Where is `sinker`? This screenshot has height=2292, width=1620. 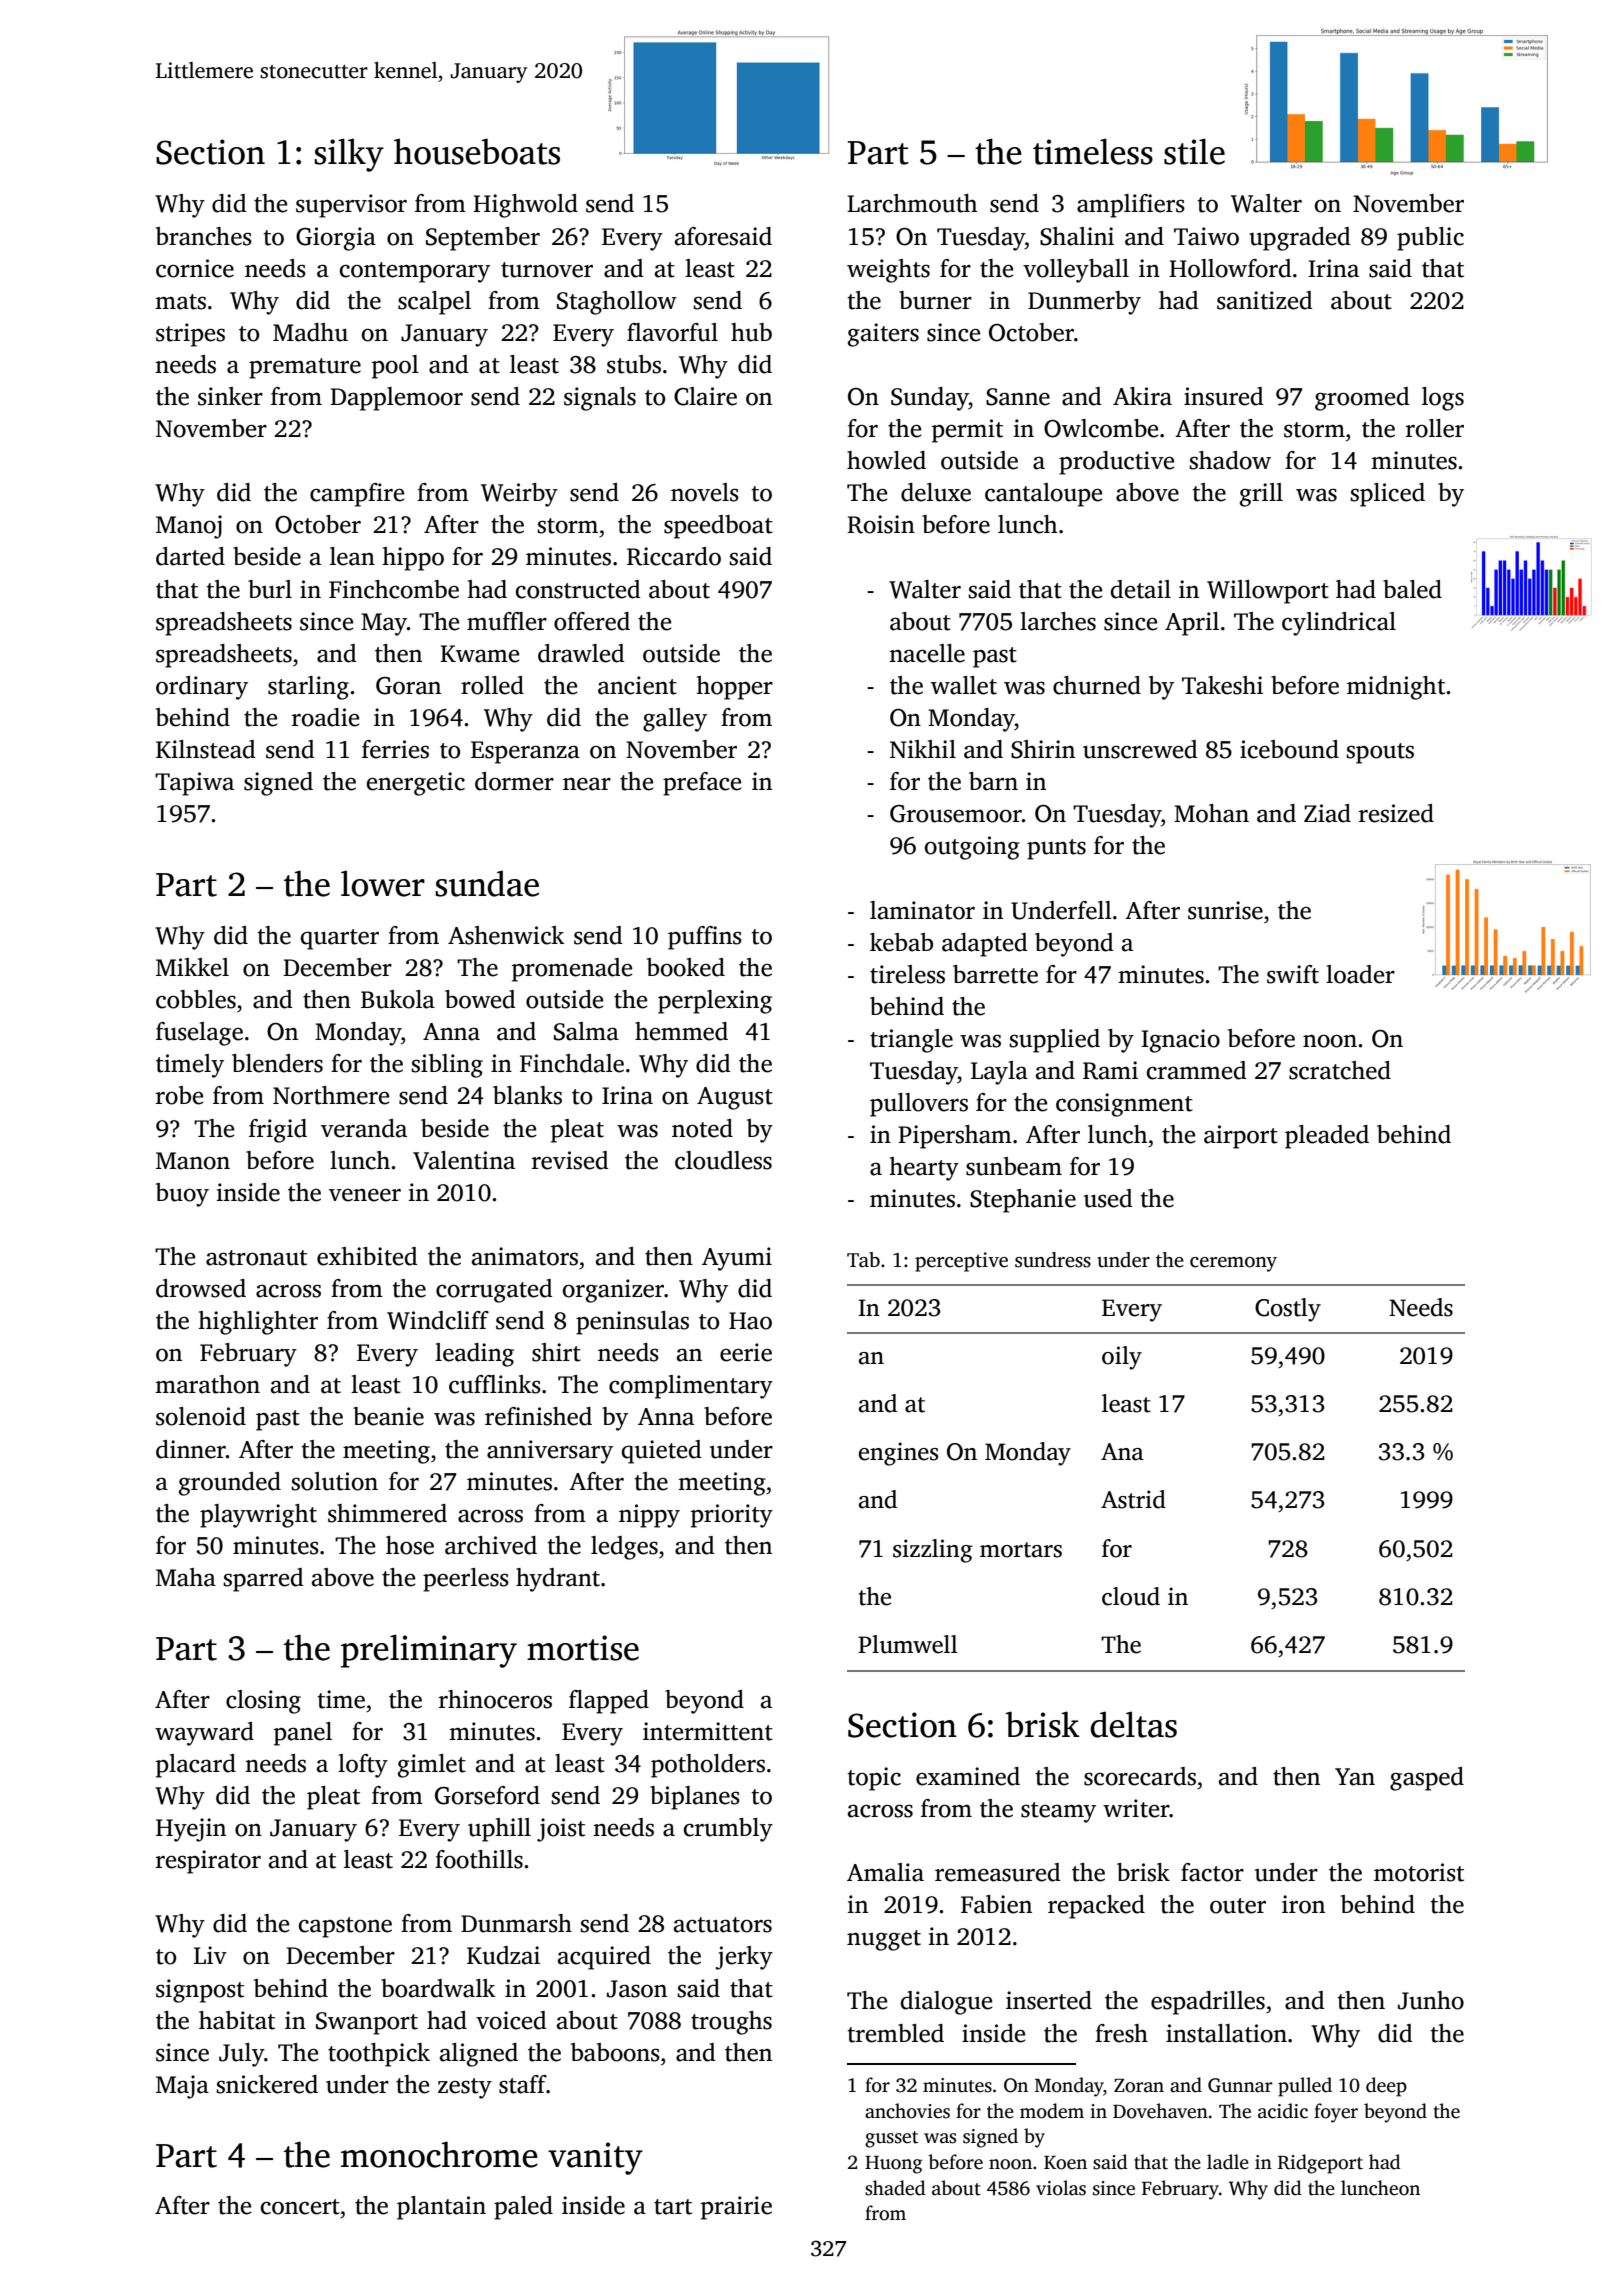
sinker is located at coordinates (230, 396).
